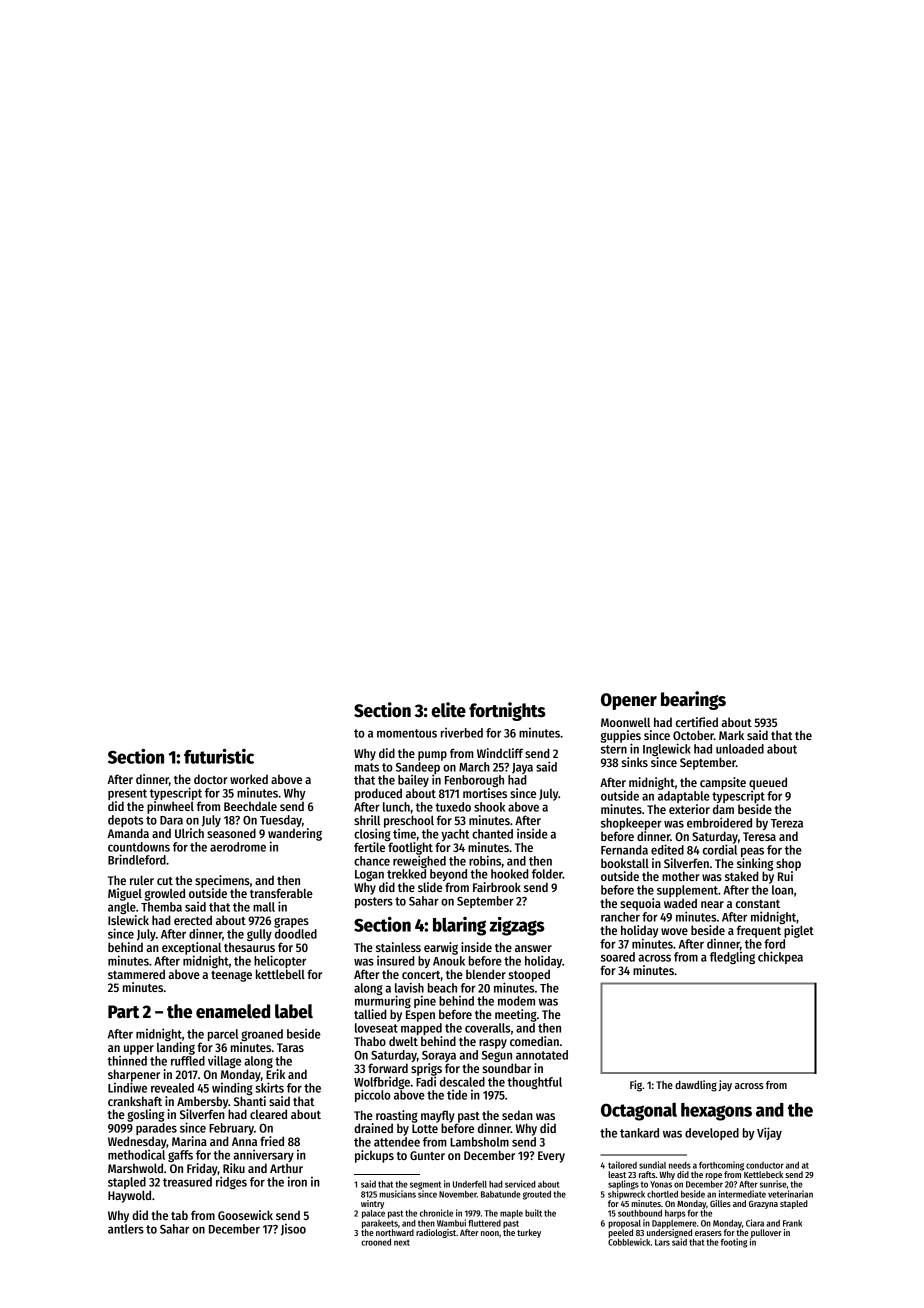 The width and height of the image is (924, 1308). What do you see at coordinates (280, 974) in the image?
I see `kettlebell` at bounding box center [280, 974].
